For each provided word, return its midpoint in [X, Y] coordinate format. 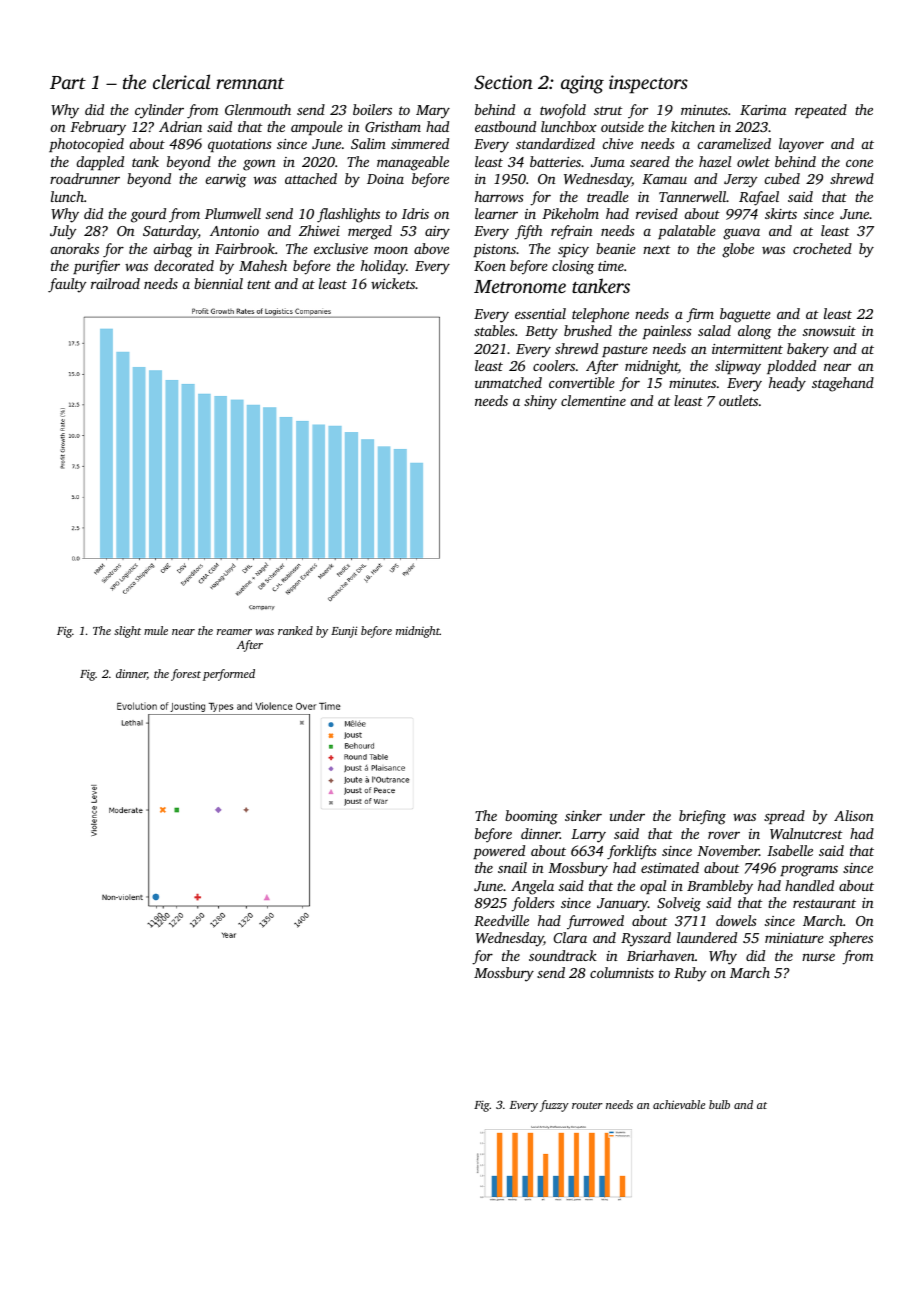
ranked [295, 630]
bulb [719, 1104]
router [587, 1105]
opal [653, 887]
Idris [415, 213]
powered [499, 852]
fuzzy [554, 1106]
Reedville [501, 920]
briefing [702, 817]
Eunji [344, 632]
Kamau [664, 179]
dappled [100, 163]
